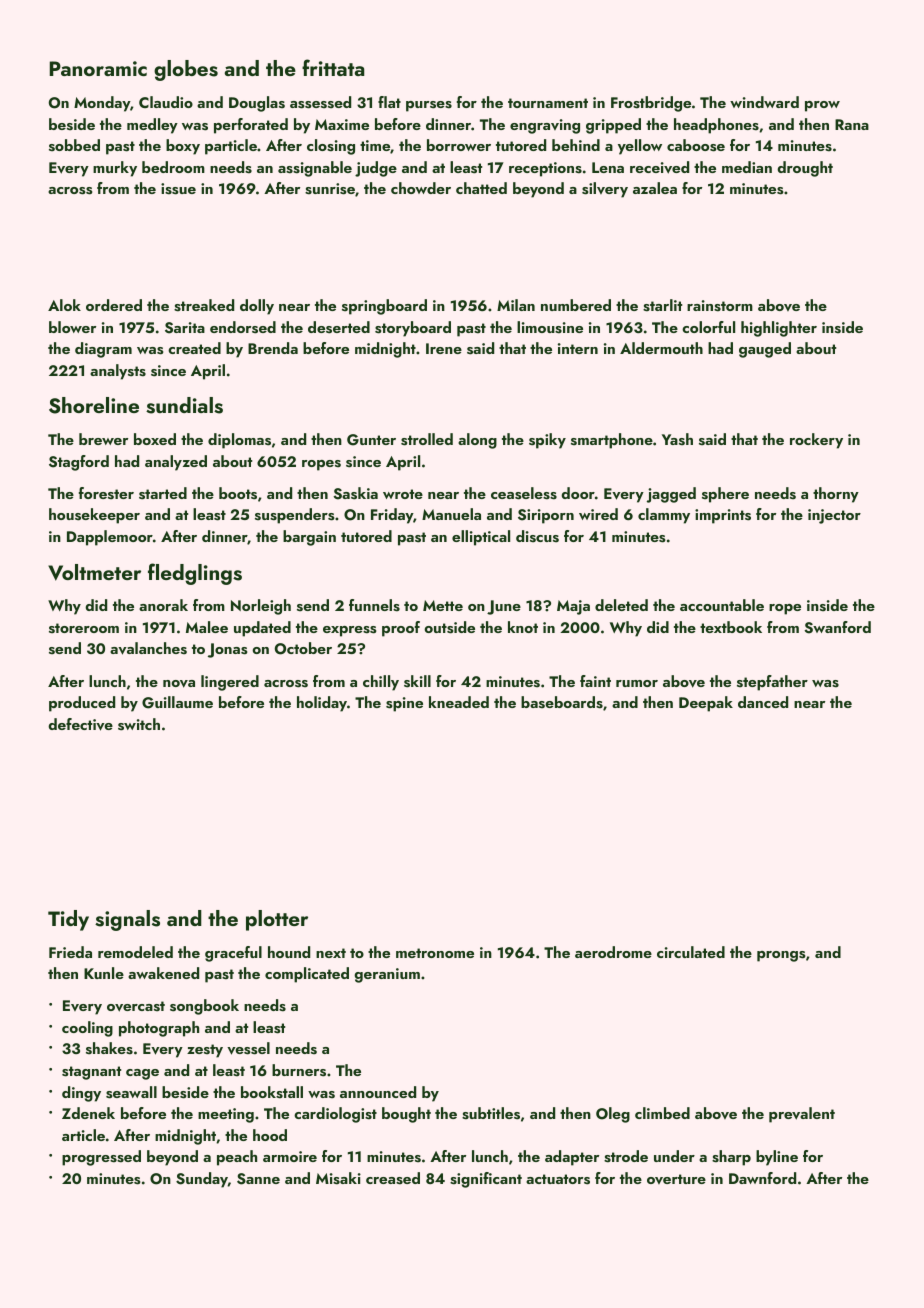  Describe the element at coordinates (725, 495) in the page. I see `sphere` at that location.
